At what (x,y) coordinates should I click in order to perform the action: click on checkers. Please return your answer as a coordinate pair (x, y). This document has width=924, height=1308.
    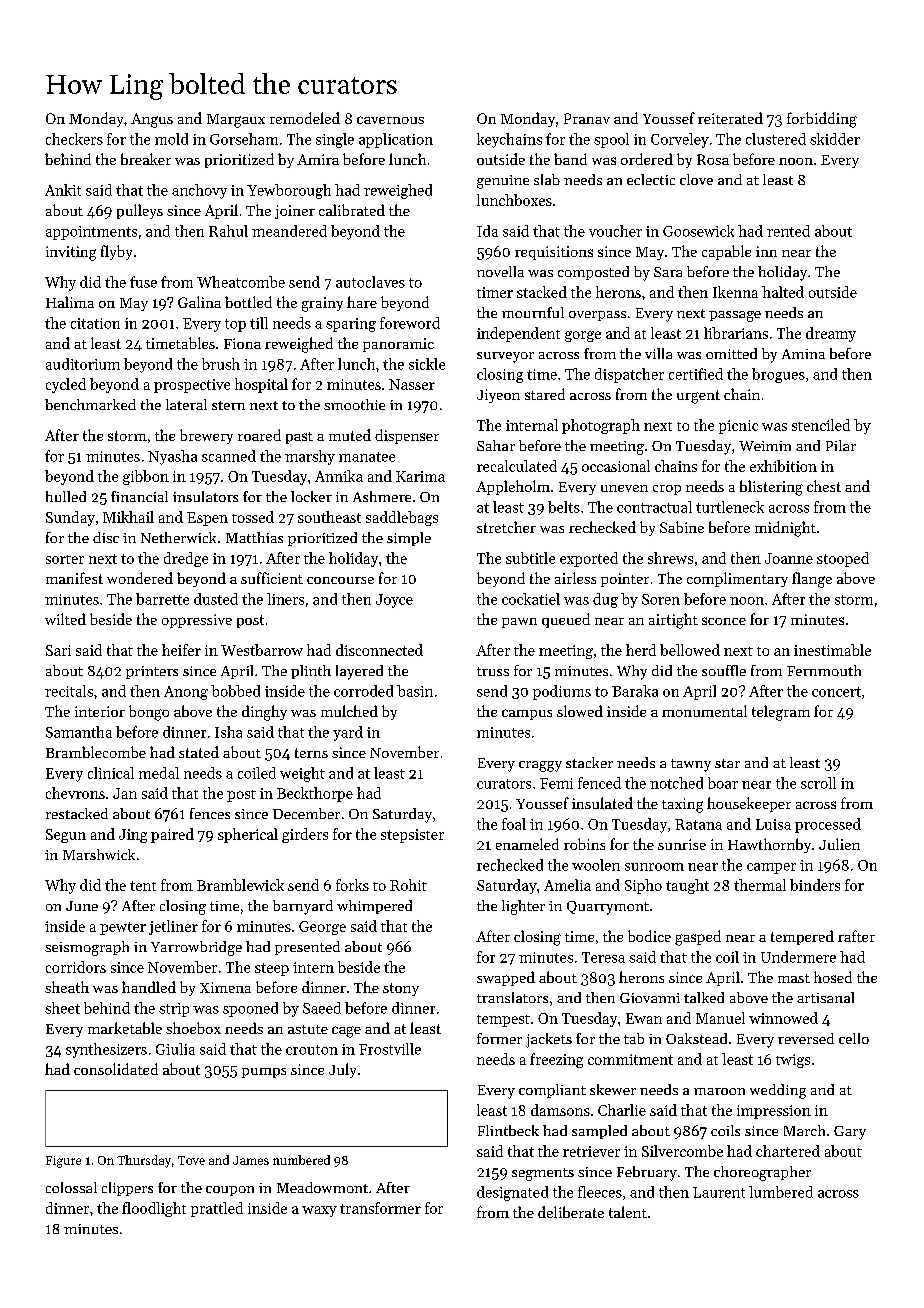
    Looking at the image, I should click on (74, 139).
